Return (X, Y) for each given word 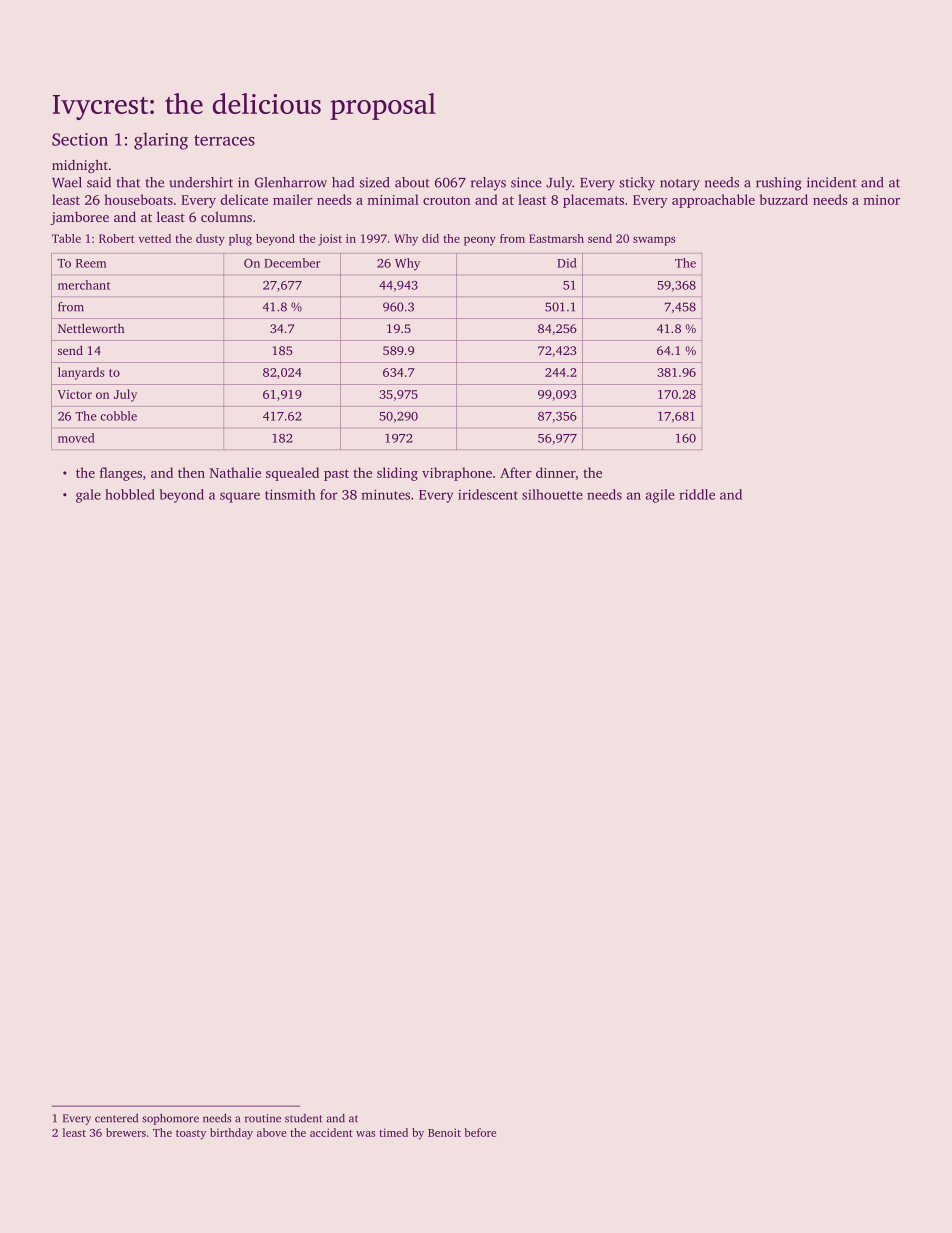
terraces (224, 140)
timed (393, 1132)
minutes (386, 494)
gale (88, 496)
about (412, 182)
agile (660, 496)
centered (116, 1118)
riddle (697, 494)
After (516, 472)
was (365, 1134)
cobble (118, 416)
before (480, 1132)
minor (881, 200)
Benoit (444, 1132)
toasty (191, 1135)
